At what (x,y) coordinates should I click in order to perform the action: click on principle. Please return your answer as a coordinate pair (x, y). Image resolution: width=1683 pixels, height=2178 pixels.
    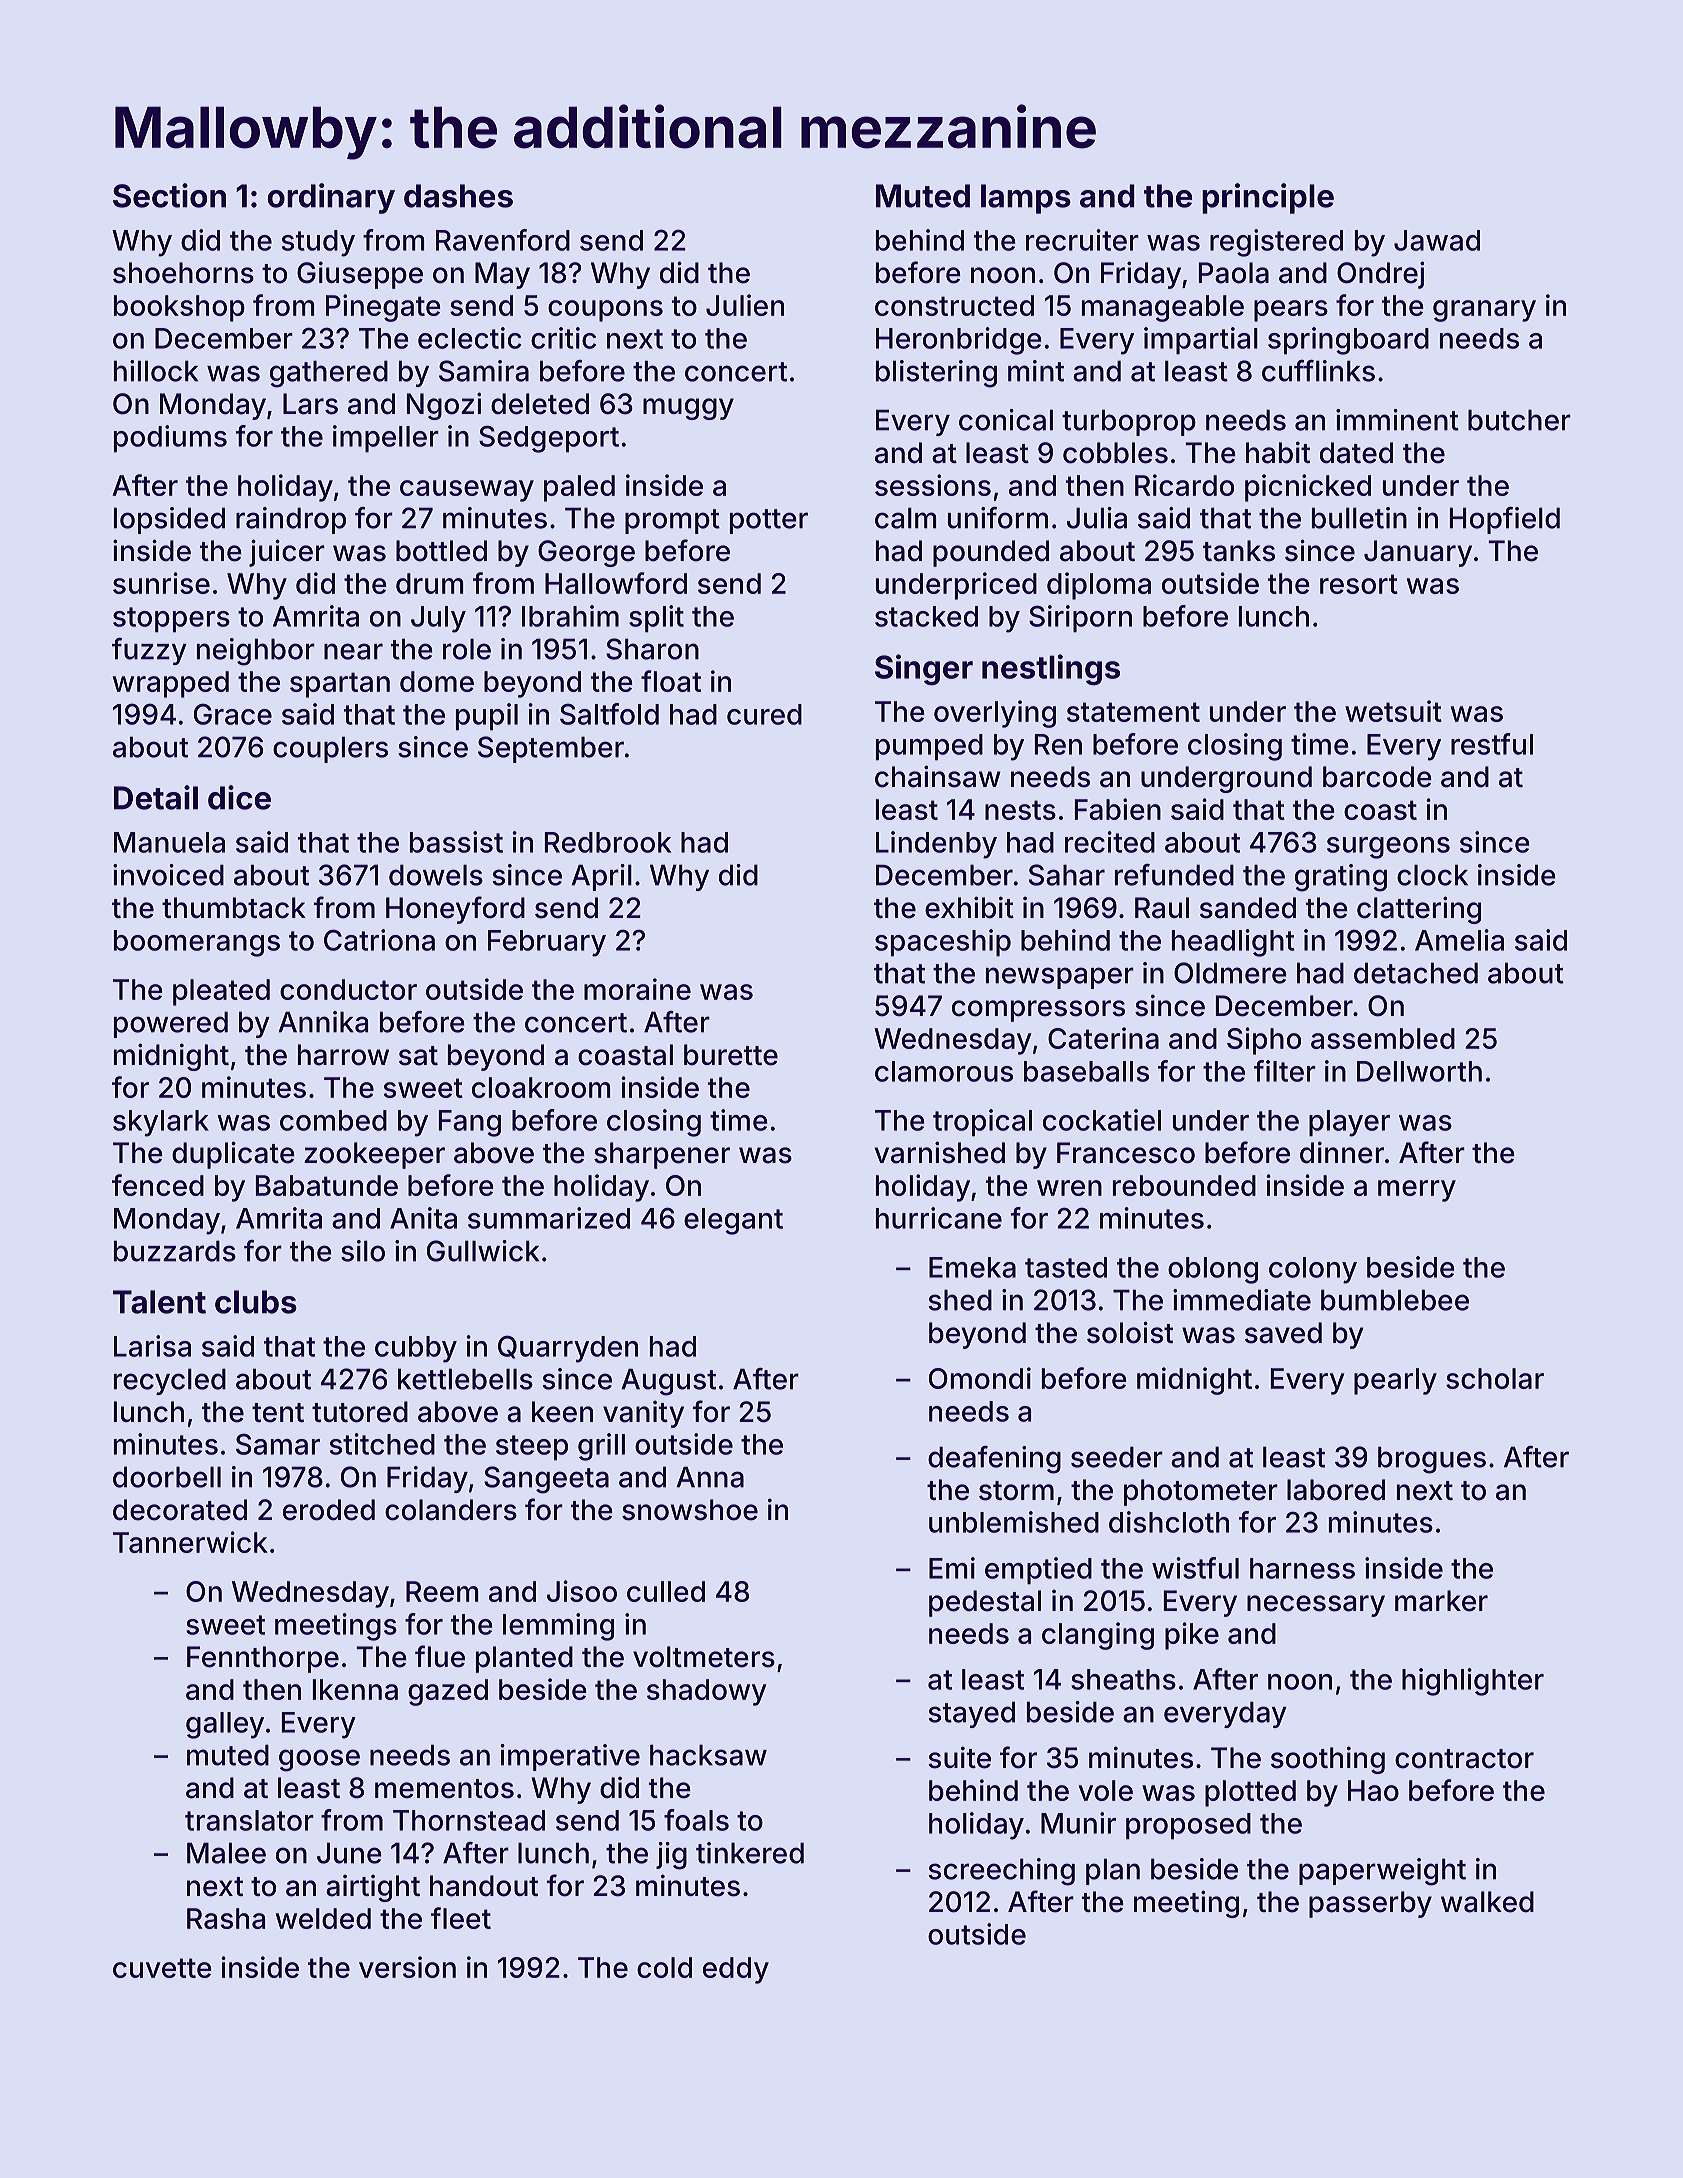
    Looking at the image, I should click on (1268, 198).
